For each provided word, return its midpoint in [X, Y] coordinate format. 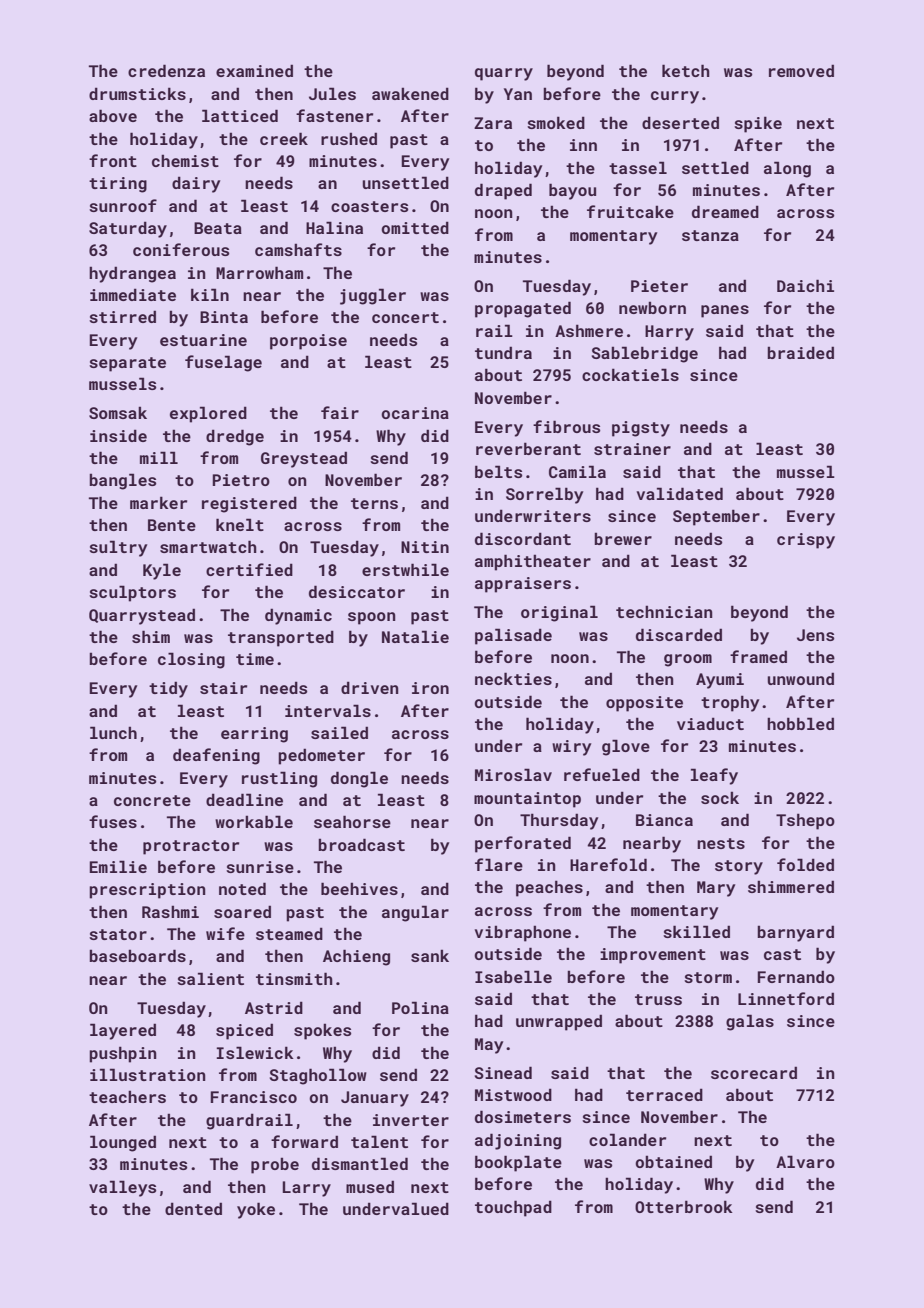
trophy [730, 703]
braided [800, 352]
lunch [113, 732]
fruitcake [630, 211]
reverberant [528, 448]
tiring [118, 185]
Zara [493, 123]
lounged [123, 1143]
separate [127, 364]
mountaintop [527, 800]
